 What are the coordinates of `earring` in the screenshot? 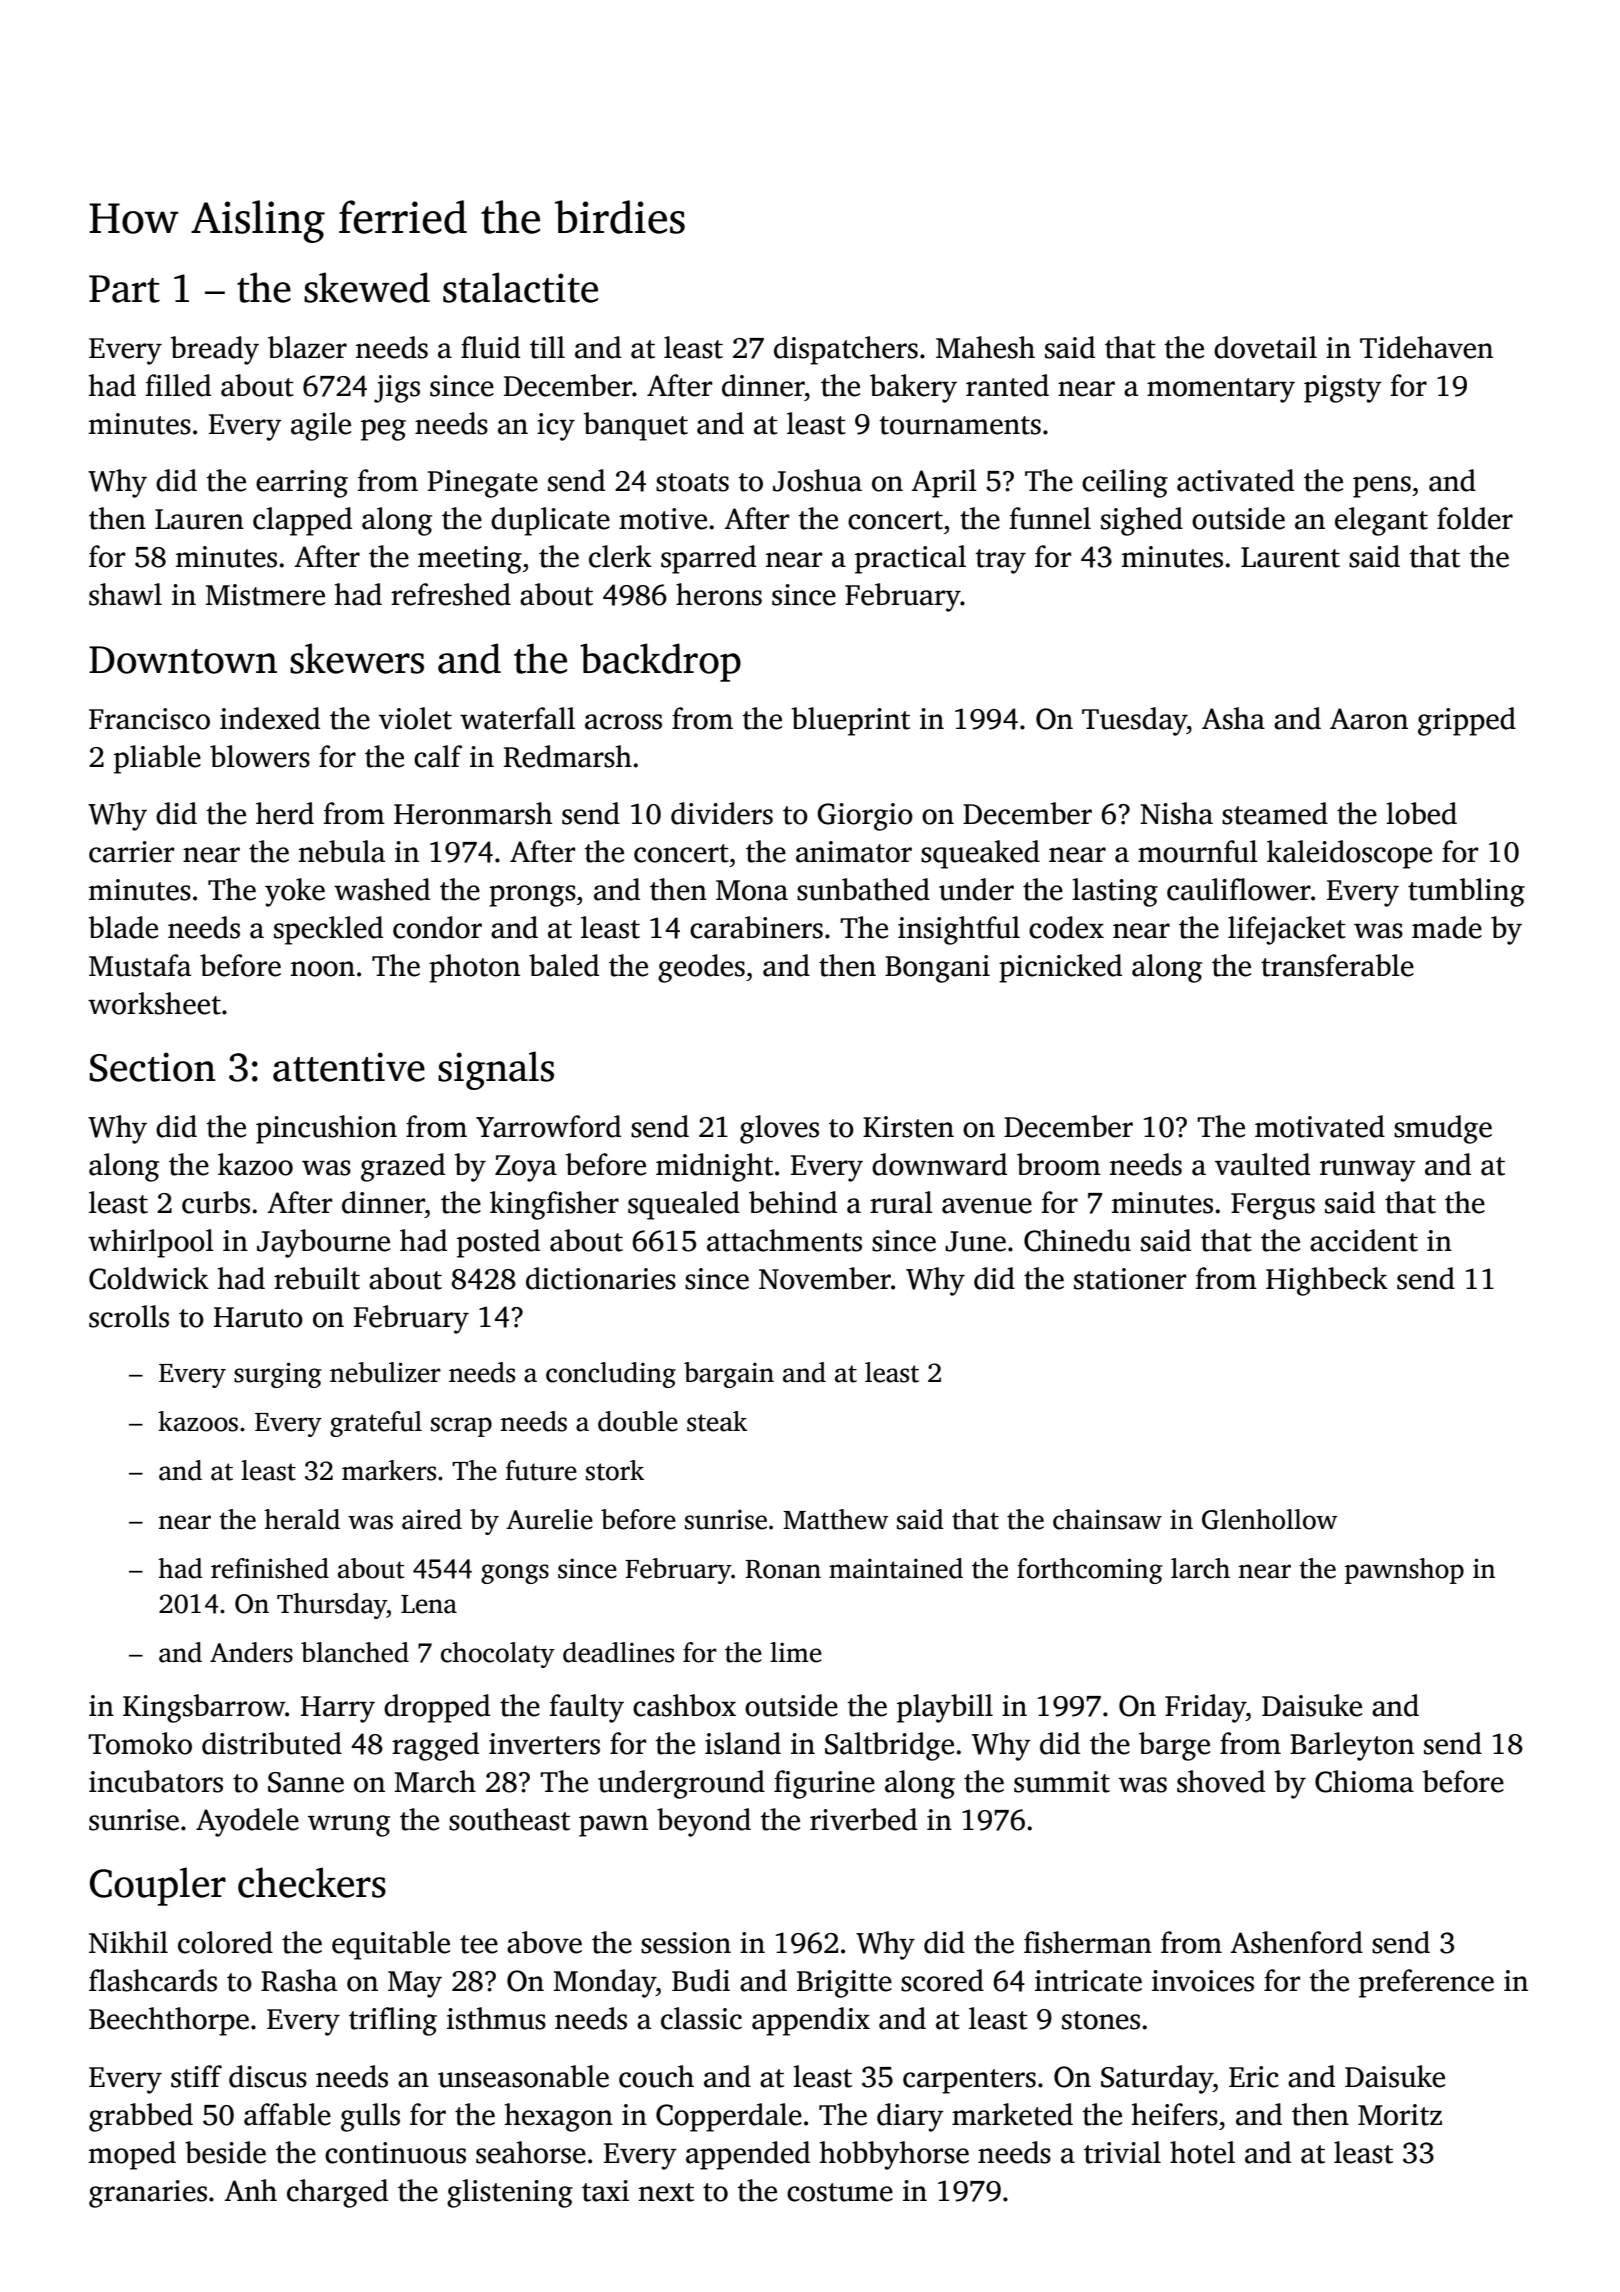 It's located at (302, 484).
